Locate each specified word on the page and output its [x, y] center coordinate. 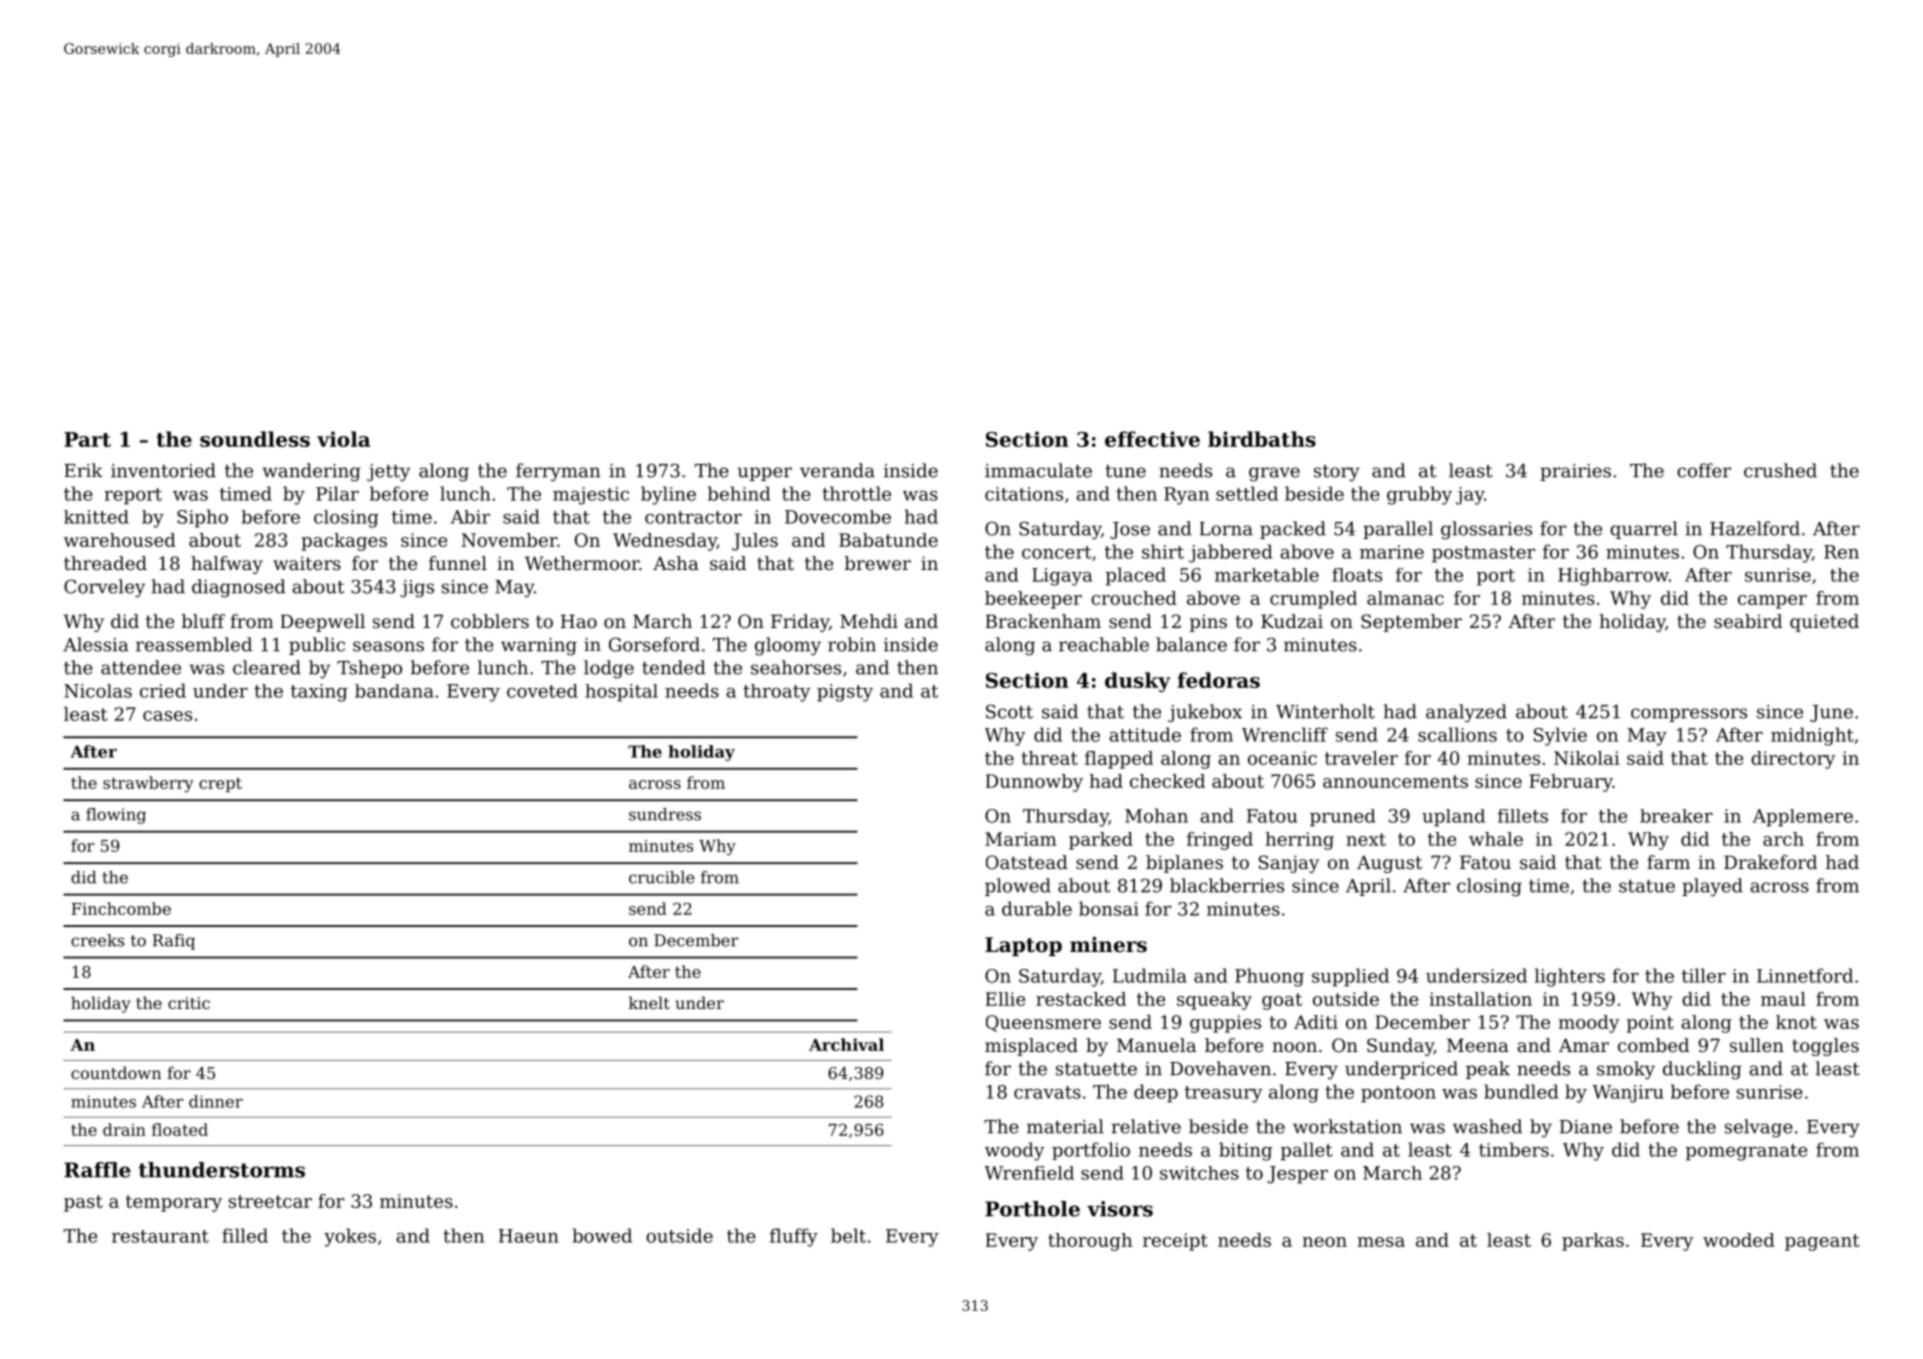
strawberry [148, 784]
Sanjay [1289, 864]
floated [180, 1129]
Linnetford [1805, 975]
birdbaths [1262, 439]
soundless [255, 439]
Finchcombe [121, 908]
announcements [1395, 781]
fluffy [794, 1237]
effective [1152, 439]
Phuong [1269, 977]
